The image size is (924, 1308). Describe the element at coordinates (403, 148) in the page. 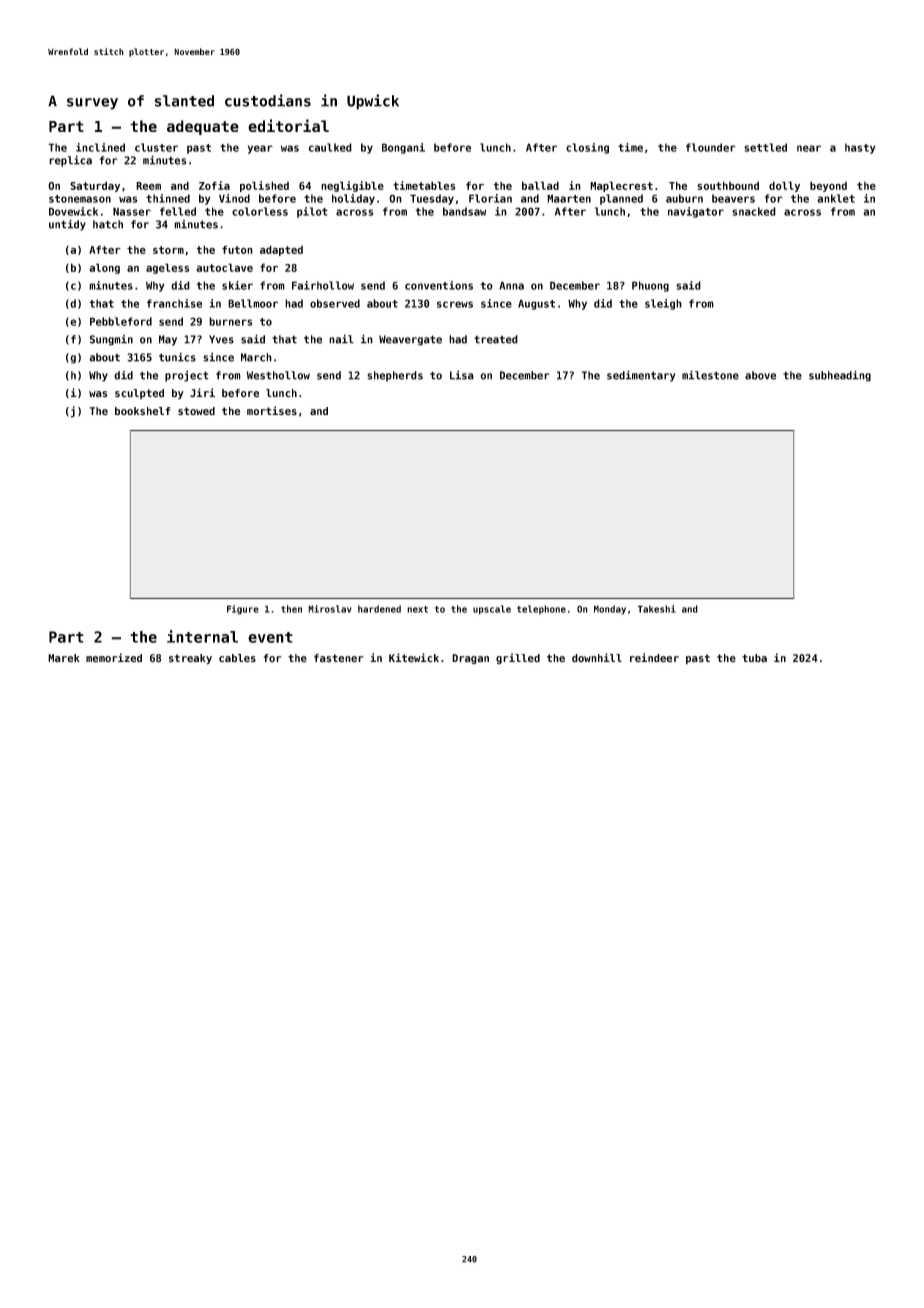

I see `Bongani` at that location.
